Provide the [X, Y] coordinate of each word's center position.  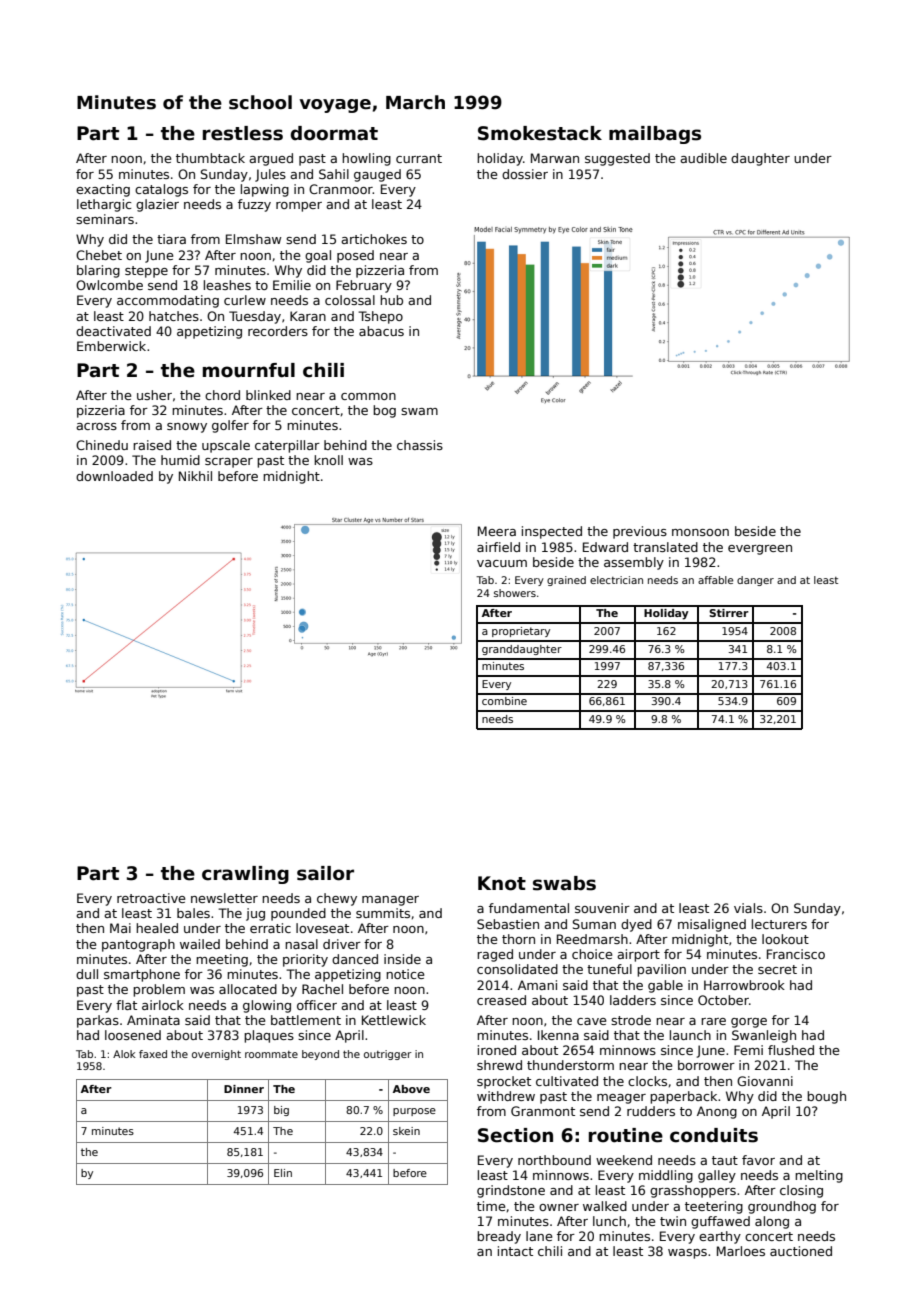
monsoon [700, 532]
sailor [325, 873]
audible [703, 158]
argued [271, 159]
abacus [381, 331]
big [281, 1111]
